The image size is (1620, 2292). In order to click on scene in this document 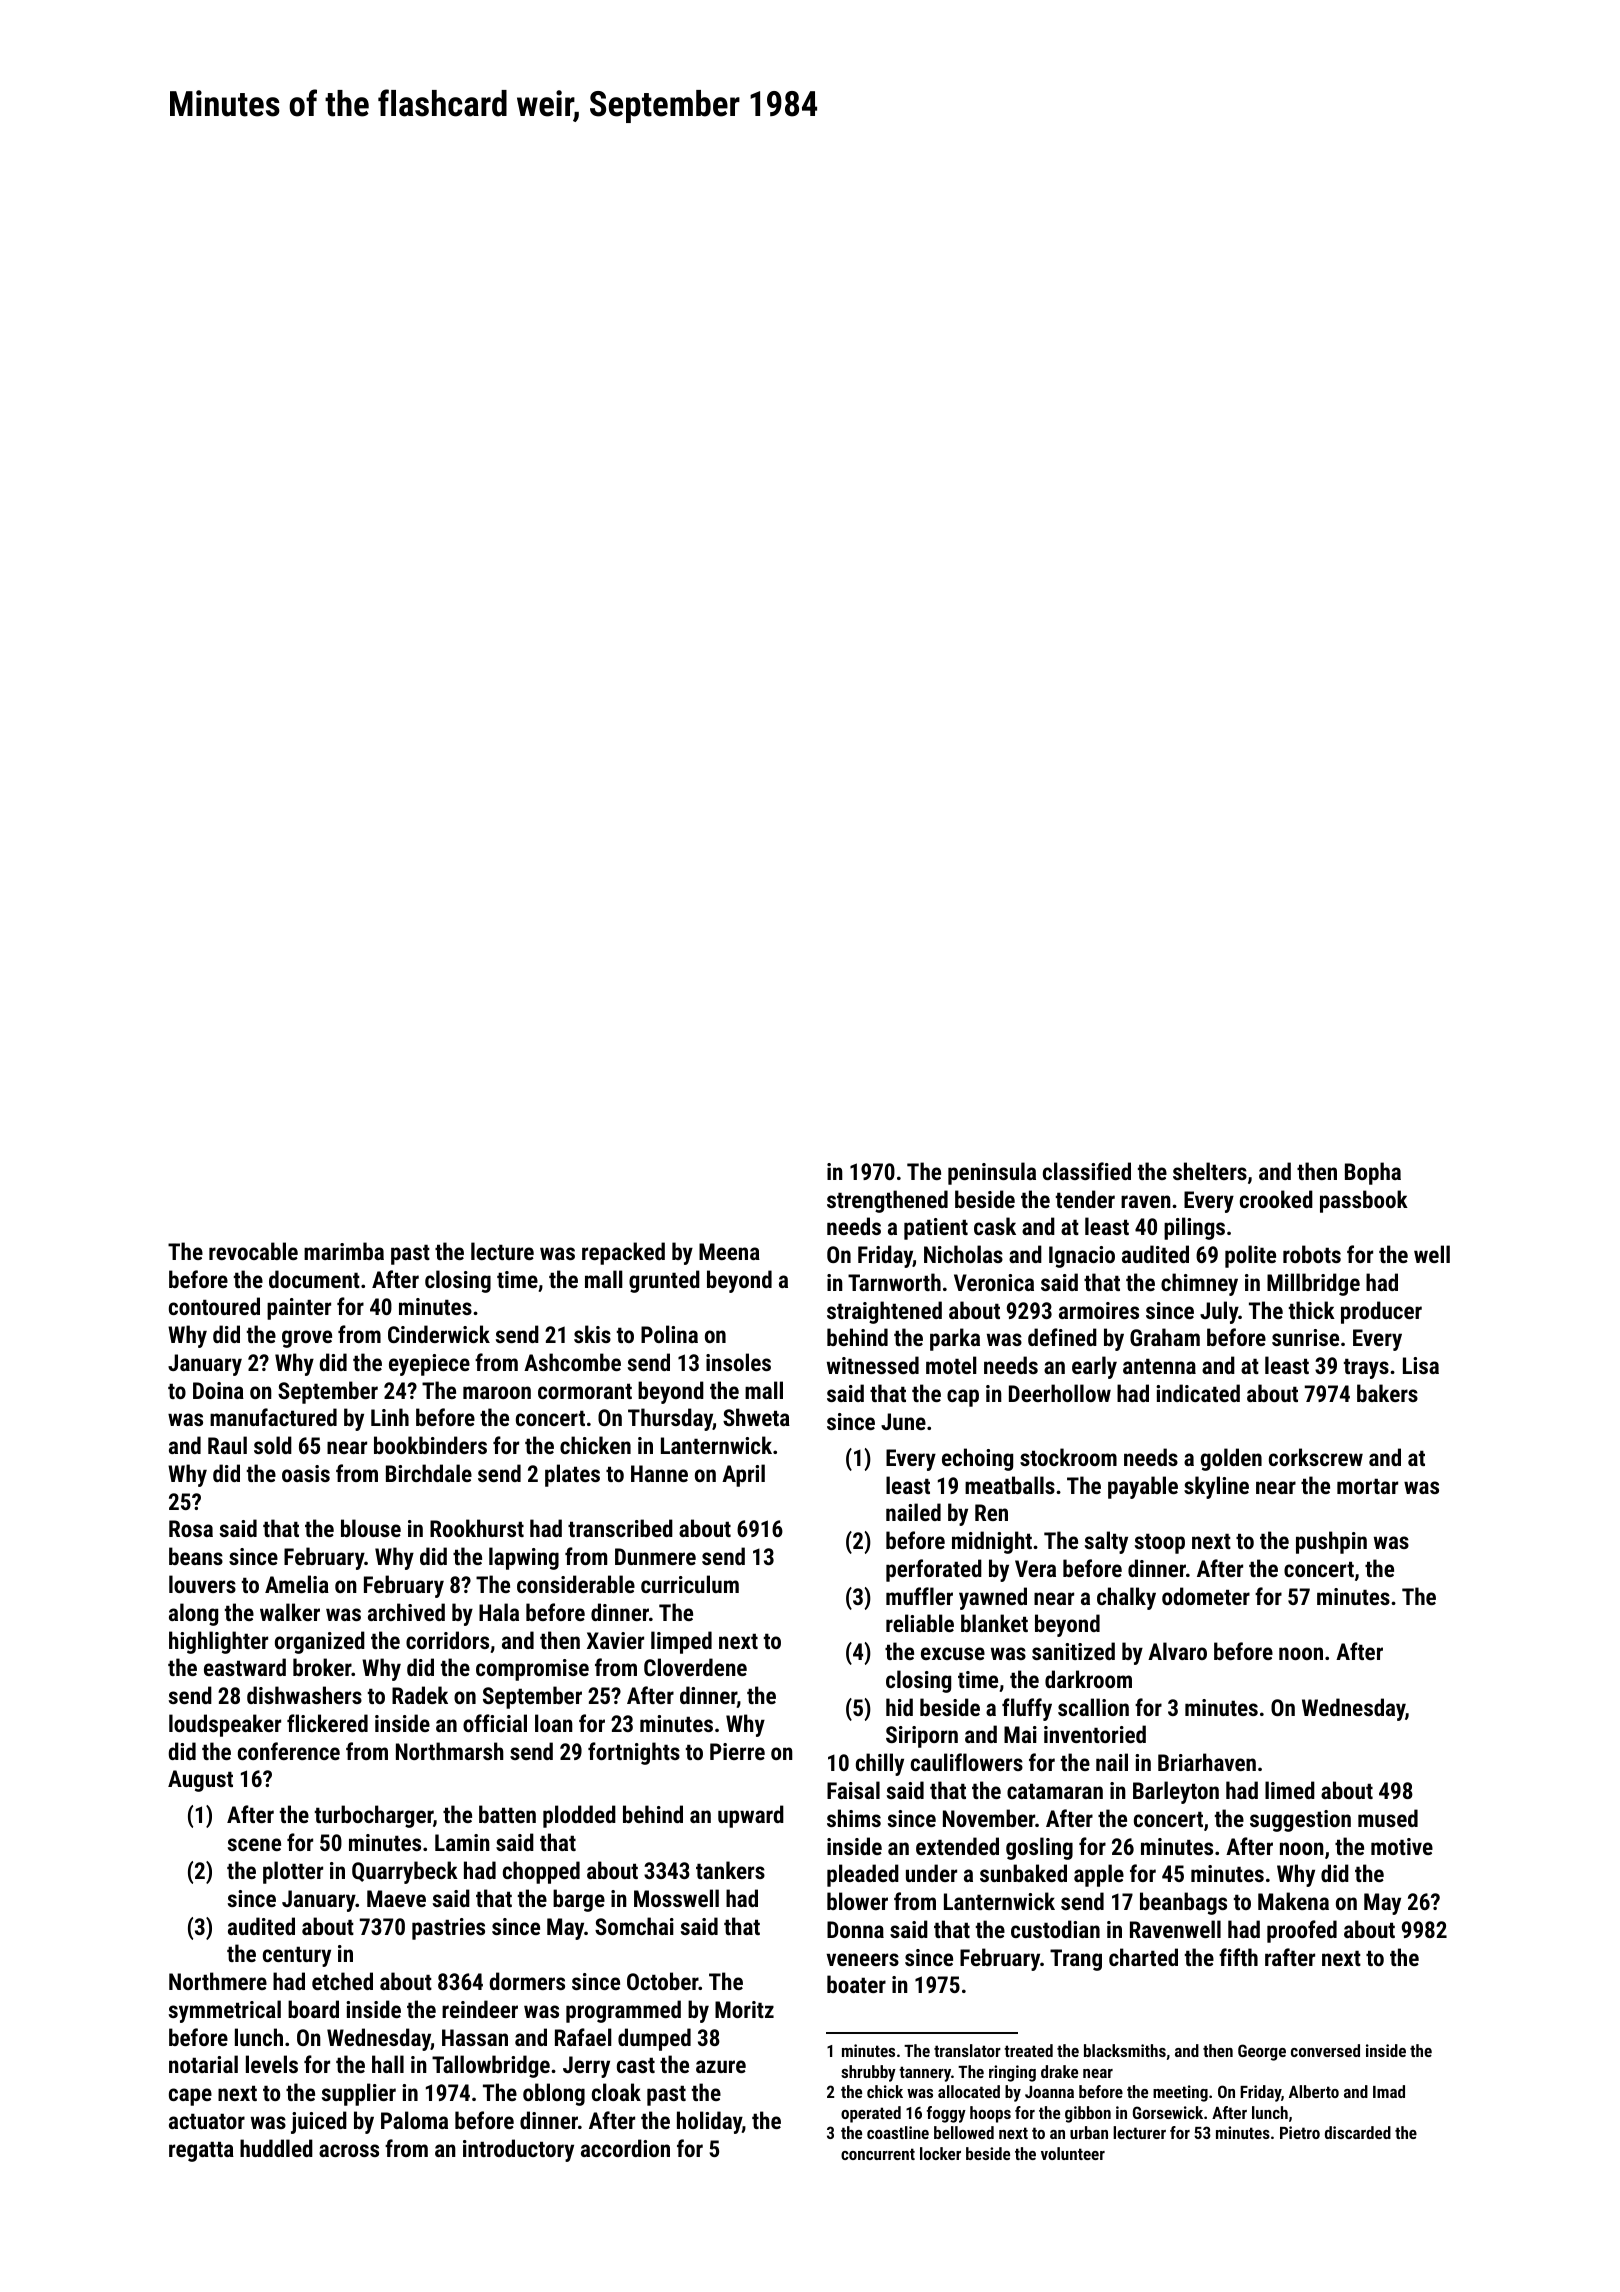, I will do `click(254, 1844)`.
